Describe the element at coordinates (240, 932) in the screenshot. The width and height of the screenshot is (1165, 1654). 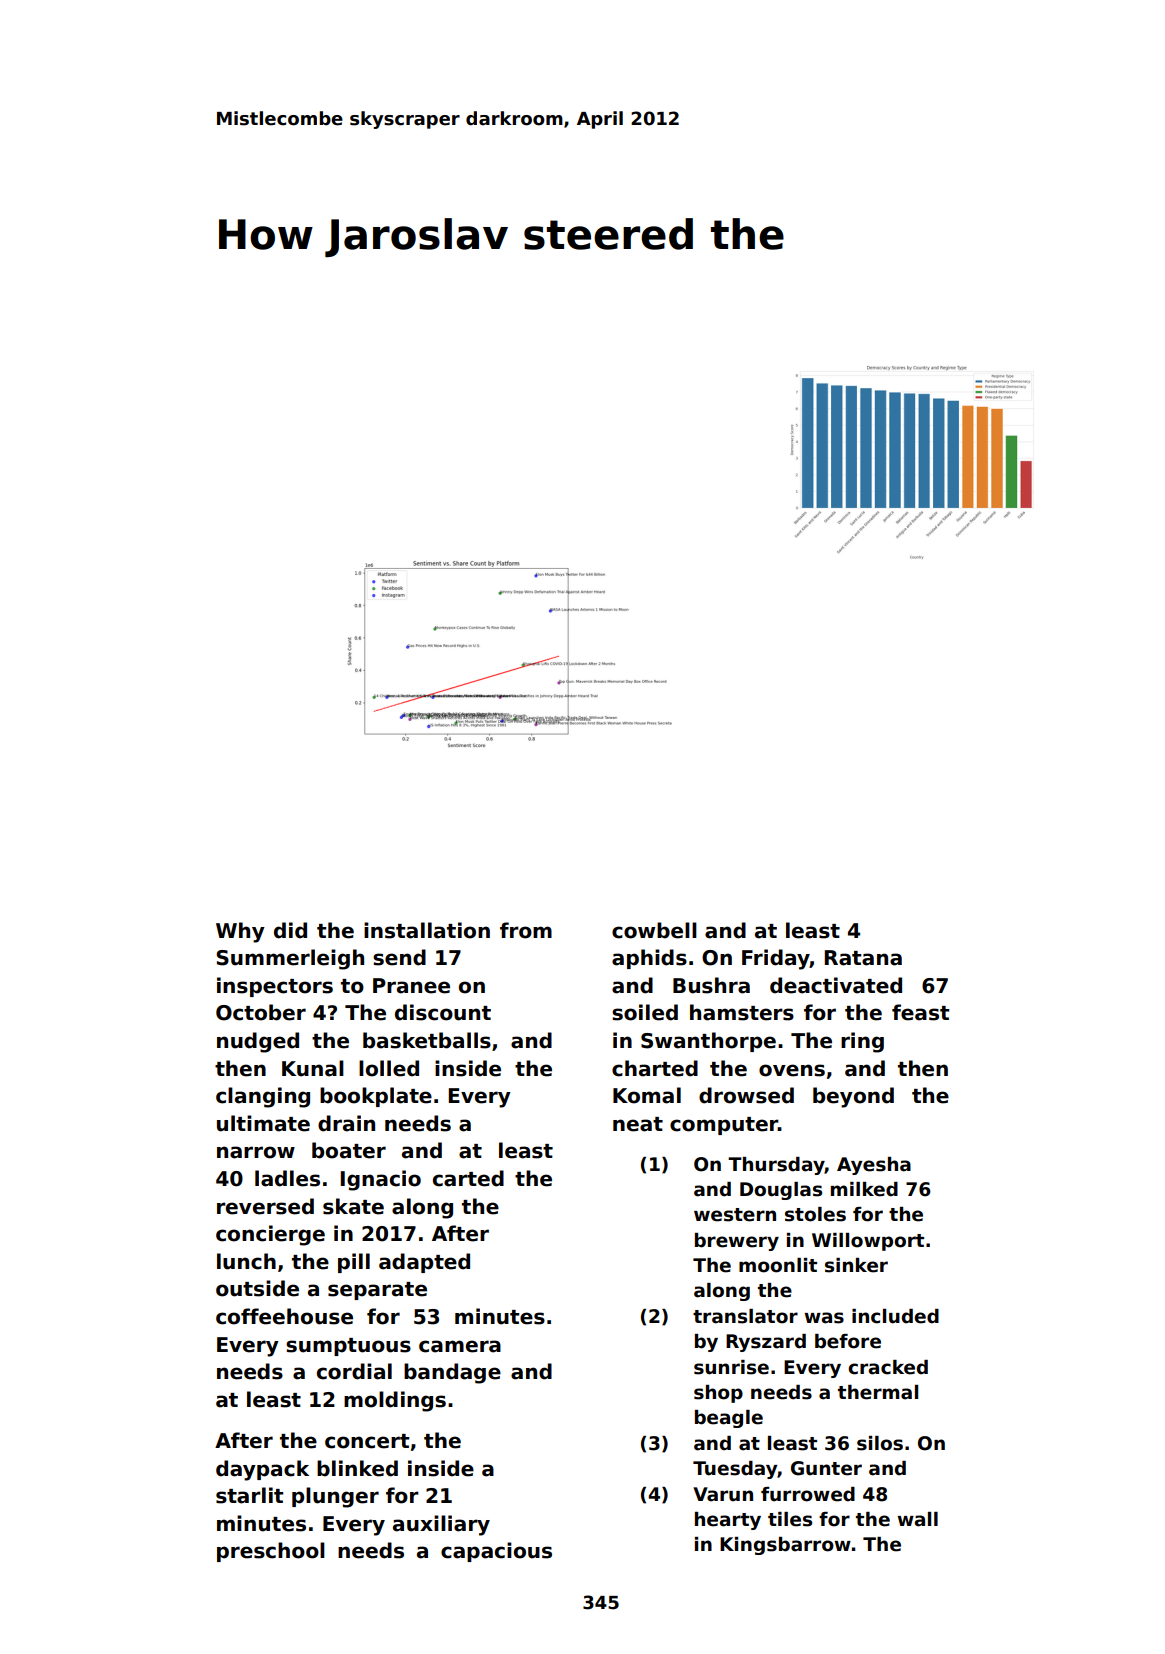
I see `Why` at that location.
